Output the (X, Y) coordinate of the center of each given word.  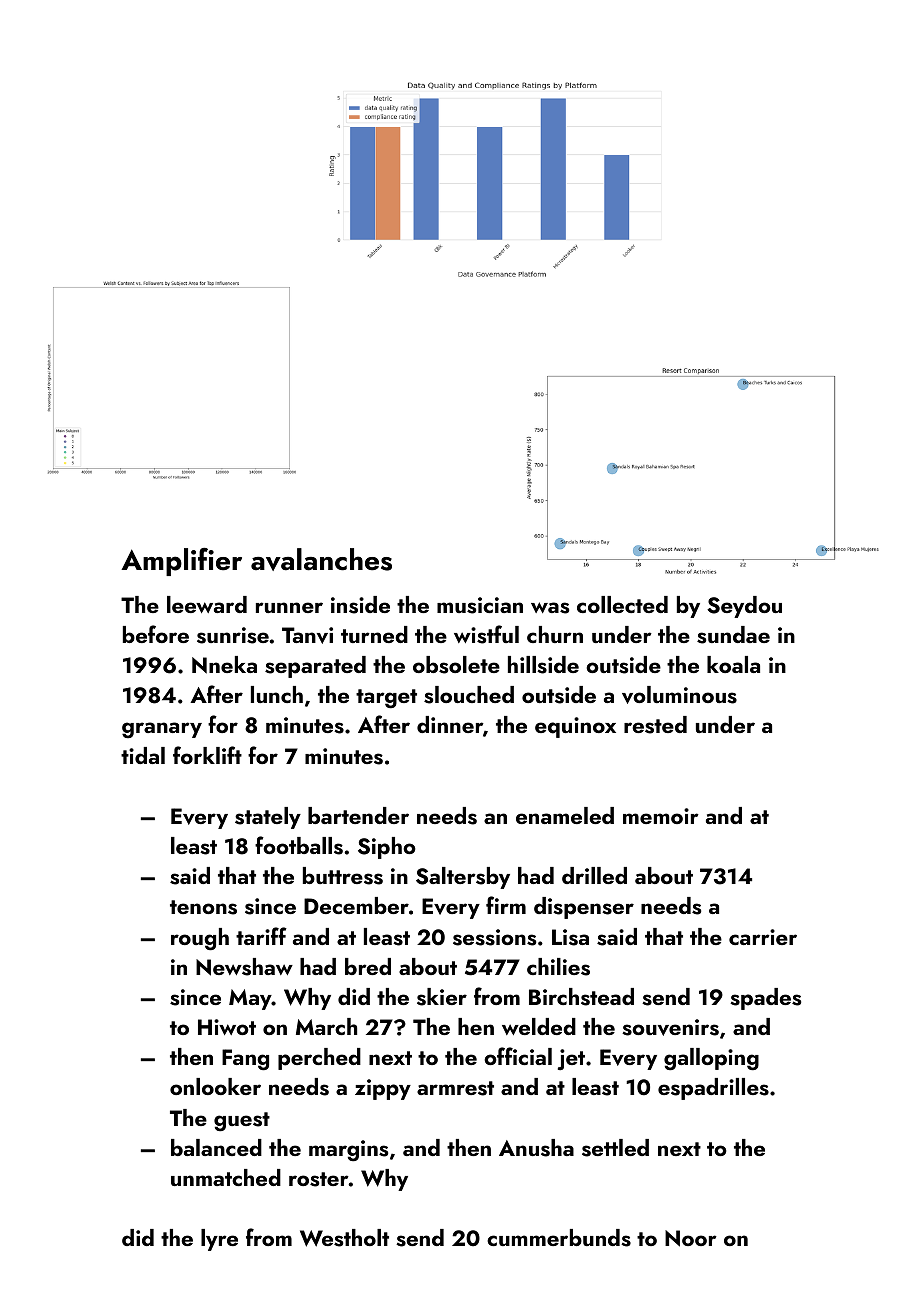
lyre (219, 1240)
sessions (494, 937)
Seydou (744, 607)
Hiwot (227, 1027)
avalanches (321, 559)
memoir (661, 816)
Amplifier (181, 562)
